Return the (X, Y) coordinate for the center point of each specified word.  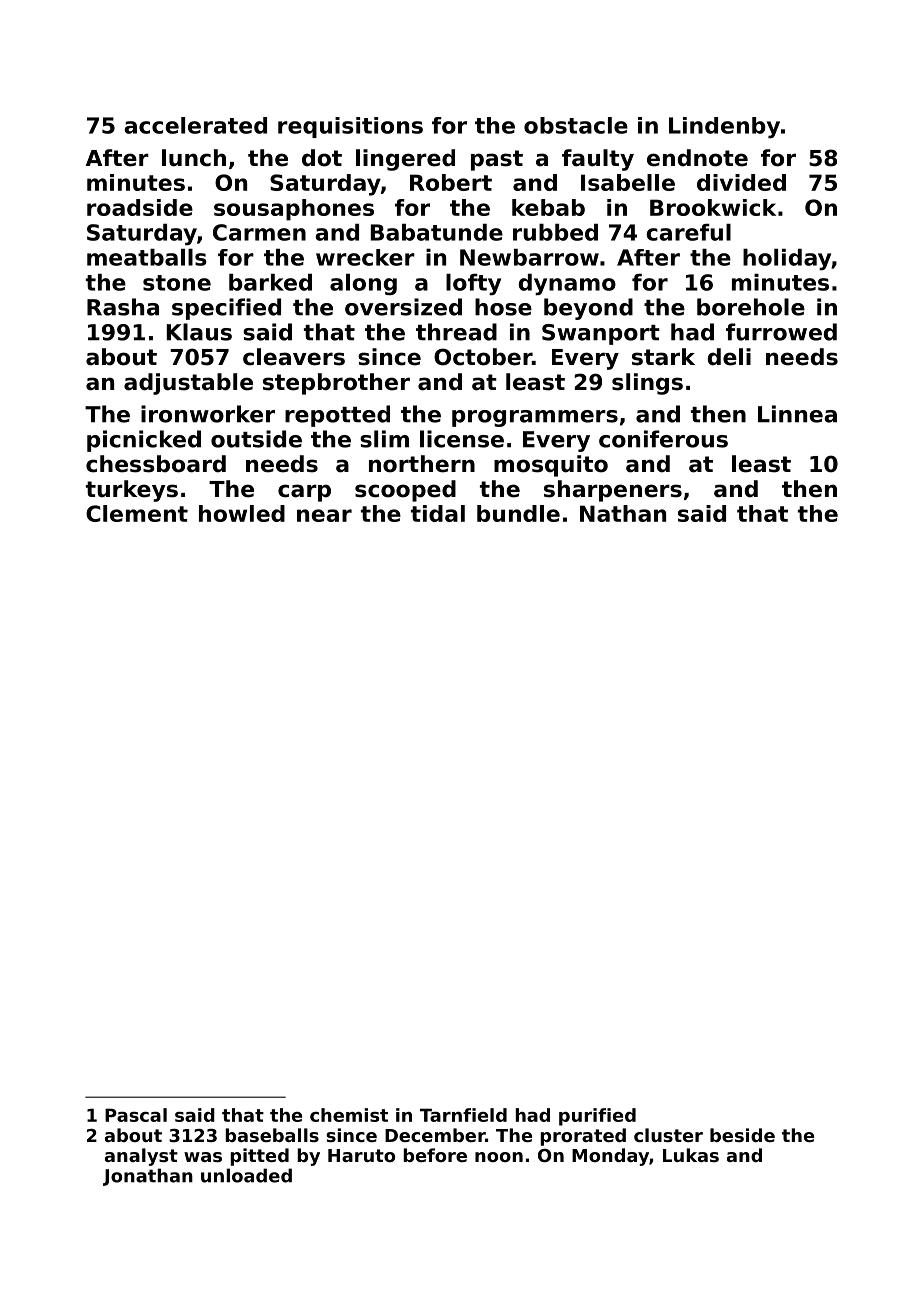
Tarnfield (463, 1115)
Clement (137, 513)
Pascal (136, 1115)
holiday (787, 260)
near (324, 515)
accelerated (195, 125)
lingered (405, 160)
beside (742, 1135)
